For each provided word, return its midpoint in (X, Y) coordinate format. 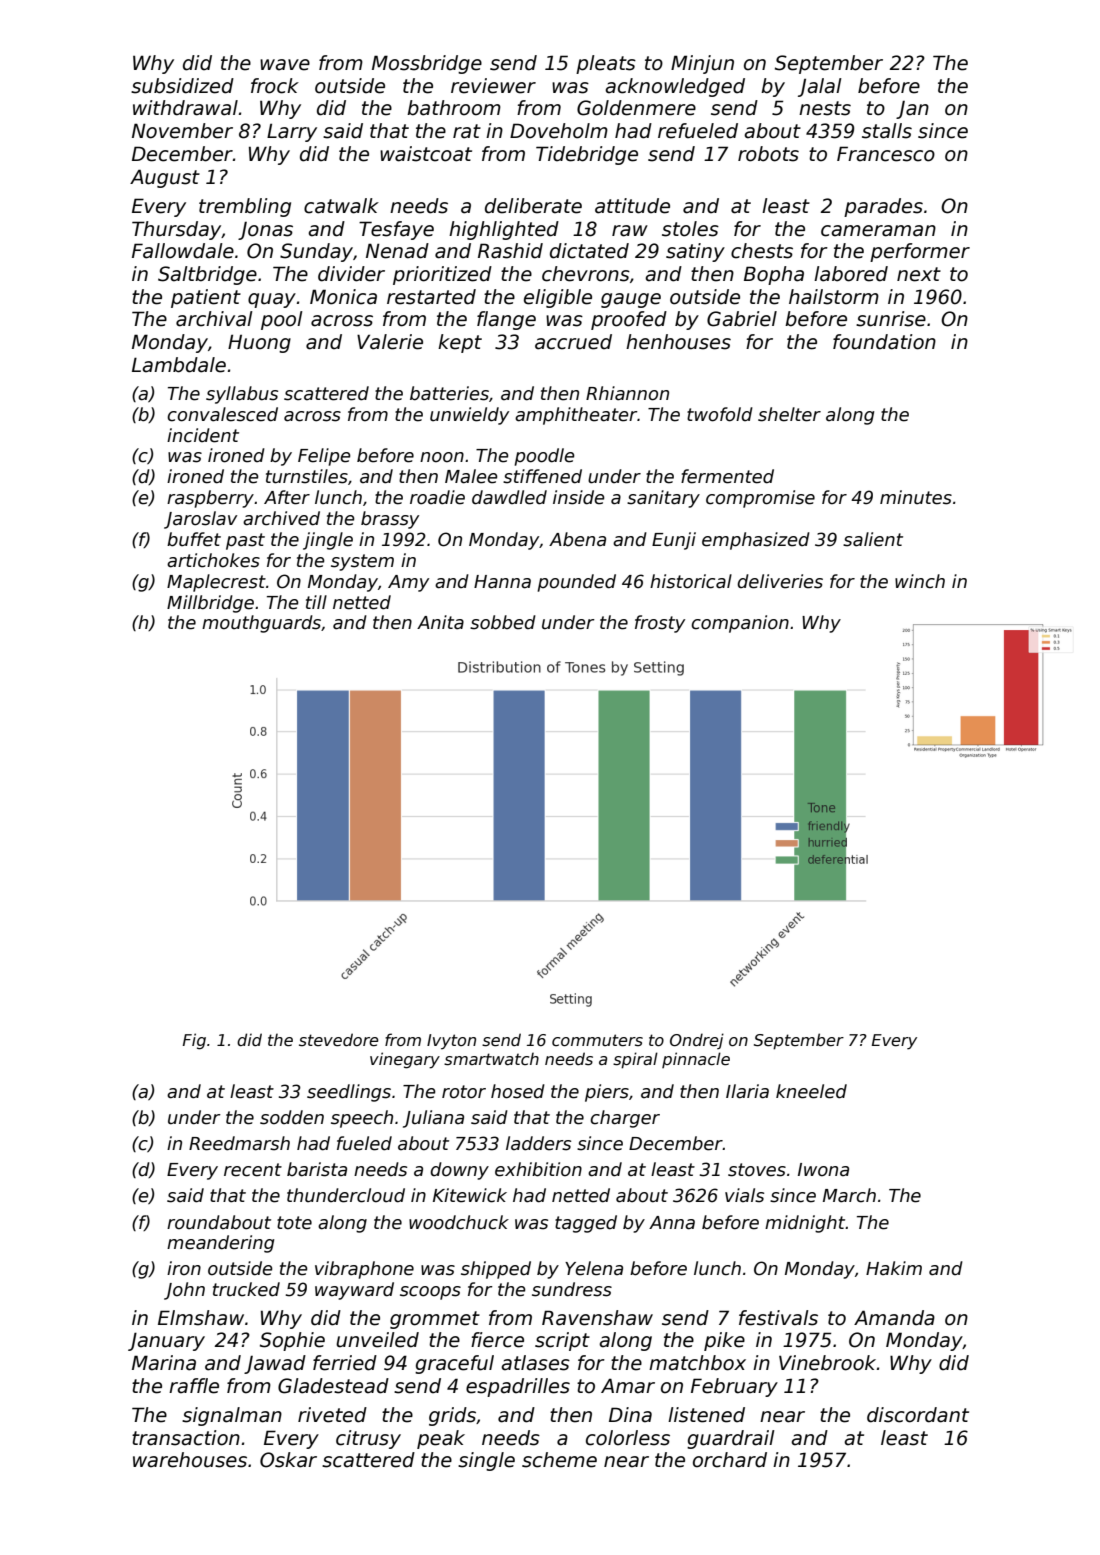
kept (460, 343)
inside (579, 497)
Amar (628, 1386)
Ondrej (697, 1041)
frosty (660, 624)
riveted (332, 1415)
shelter (789, 414)
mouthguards (261, 624)
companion (740, 624)
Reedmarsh (239, 1143)
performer (920, 252)
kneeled (811, 1091)
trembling (245, 207)
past (245, 541)
